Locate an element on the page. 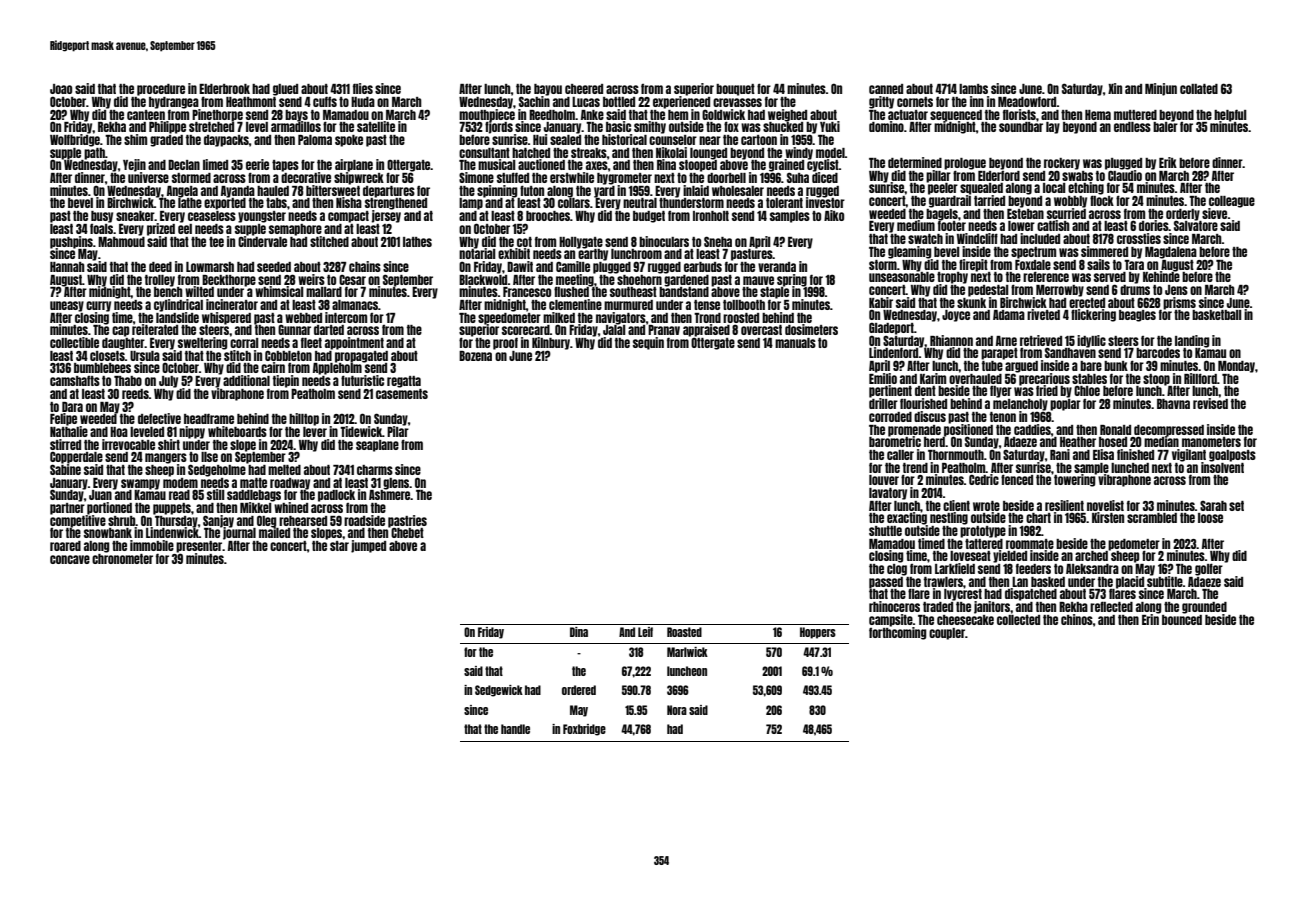 The width and height of the image is (1308, 924). Magdalena is located at coordinates (1171, 253).
